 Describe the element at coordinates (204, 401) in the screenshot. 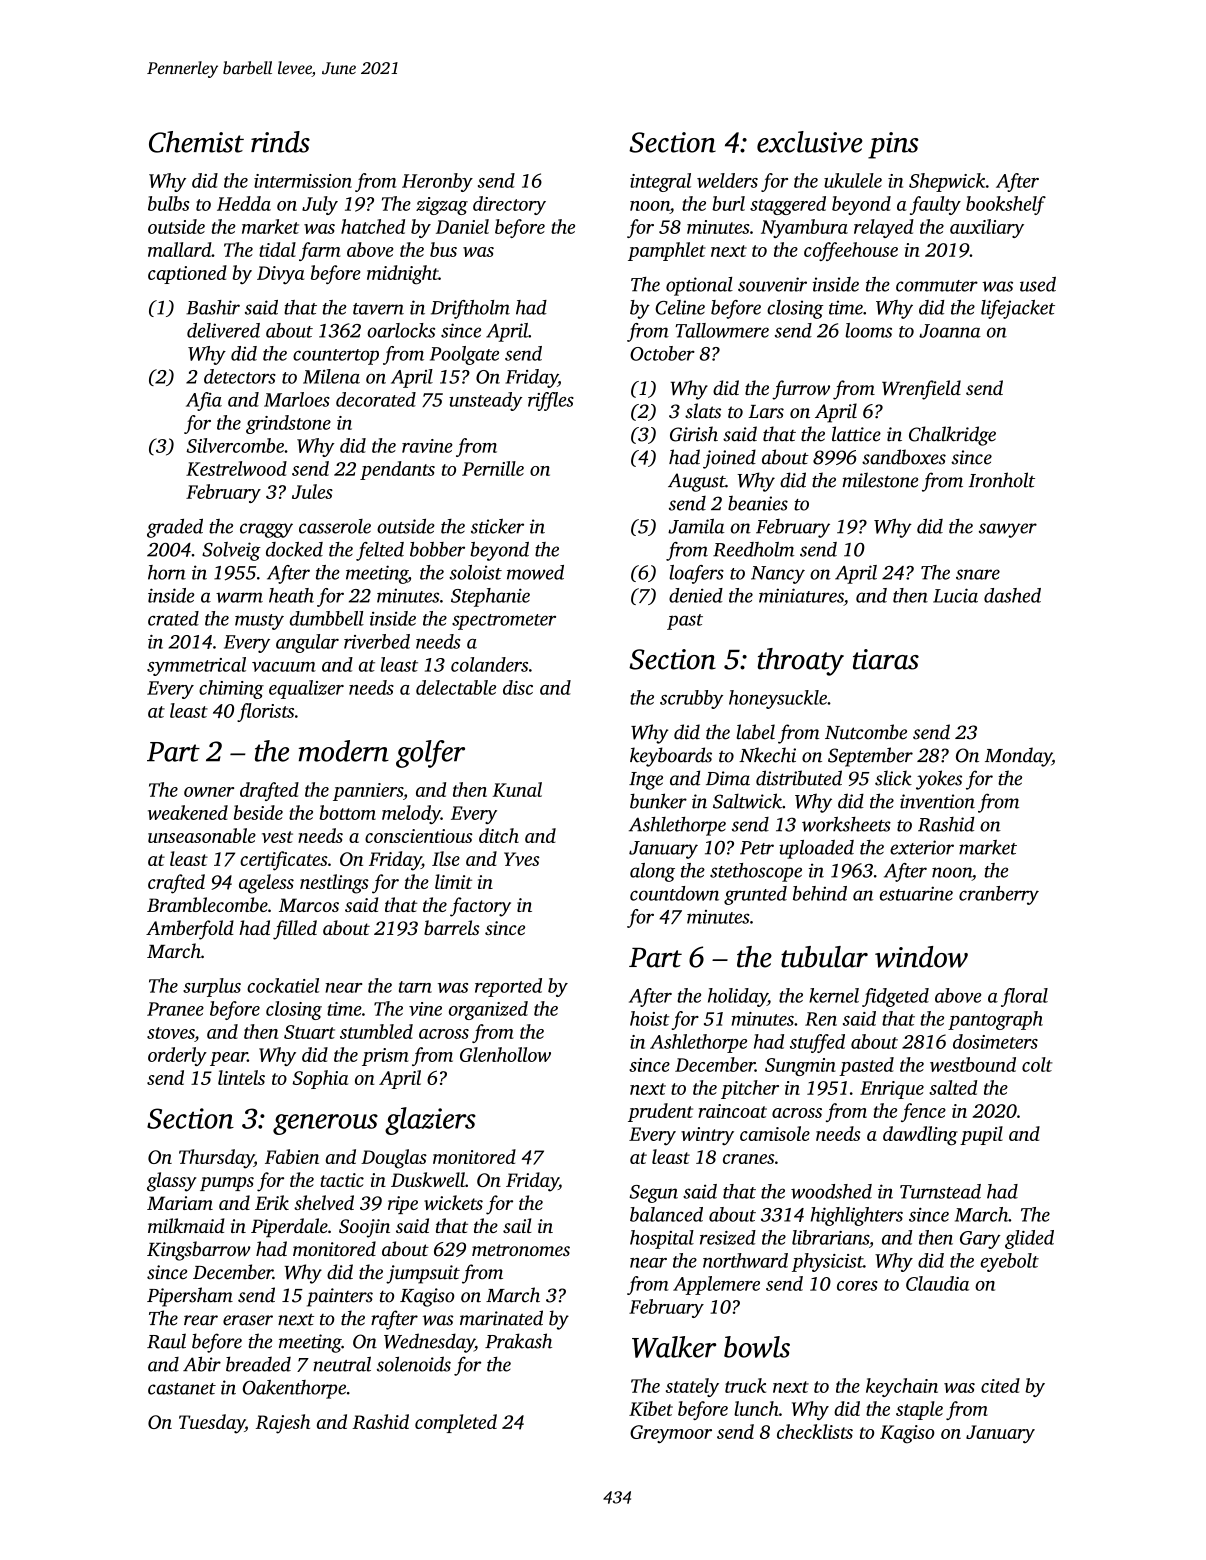

I see `Afia` at that location.
